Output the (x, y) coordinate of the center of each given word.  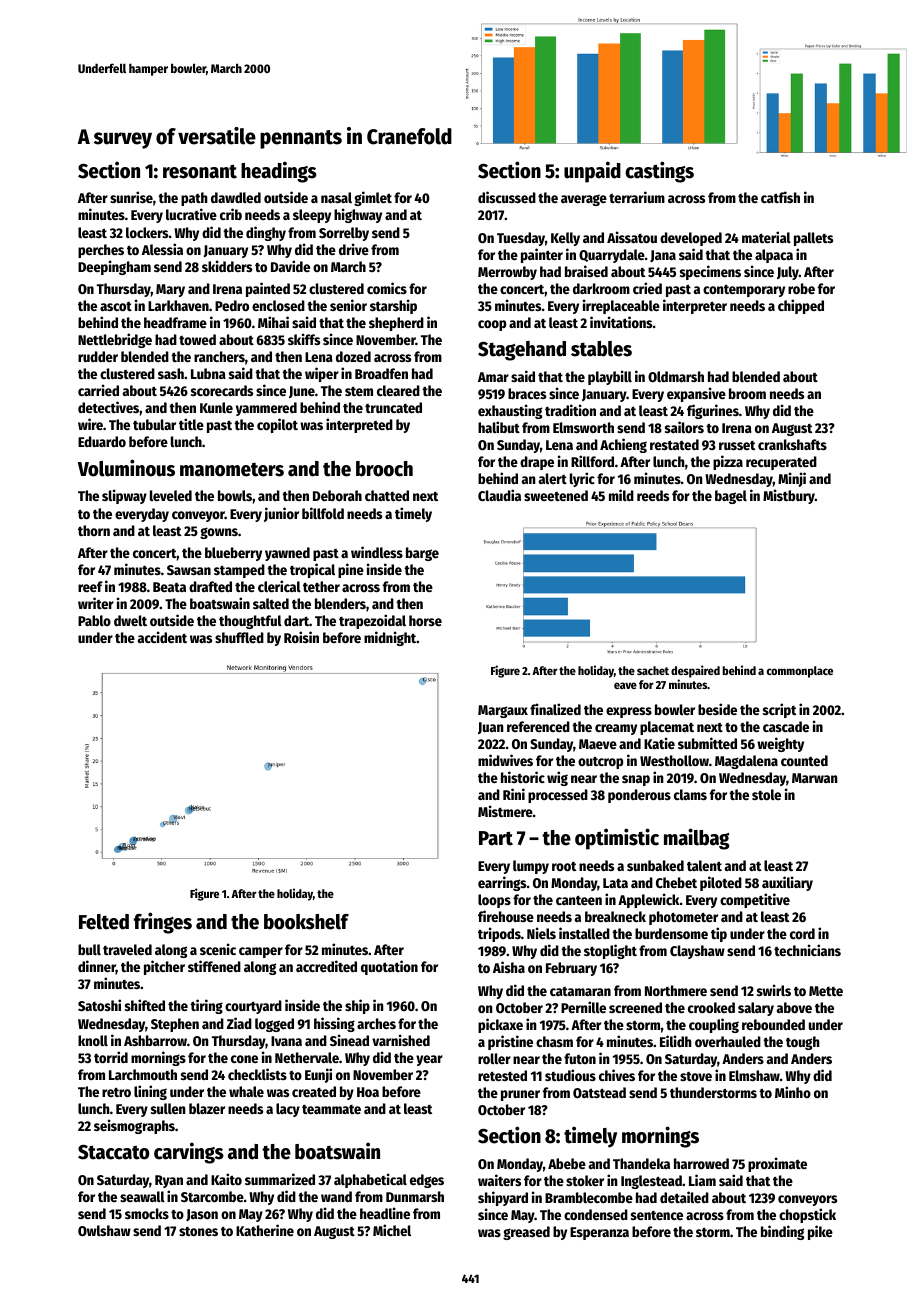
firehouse (506, 916)
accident (162, 637)
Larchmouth (143, 1074)
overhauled (728, 1041)
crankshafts (792, 444)
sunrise (131, 197)
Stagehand (522, 351)
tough (803, 1043)
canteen (579, 900)
